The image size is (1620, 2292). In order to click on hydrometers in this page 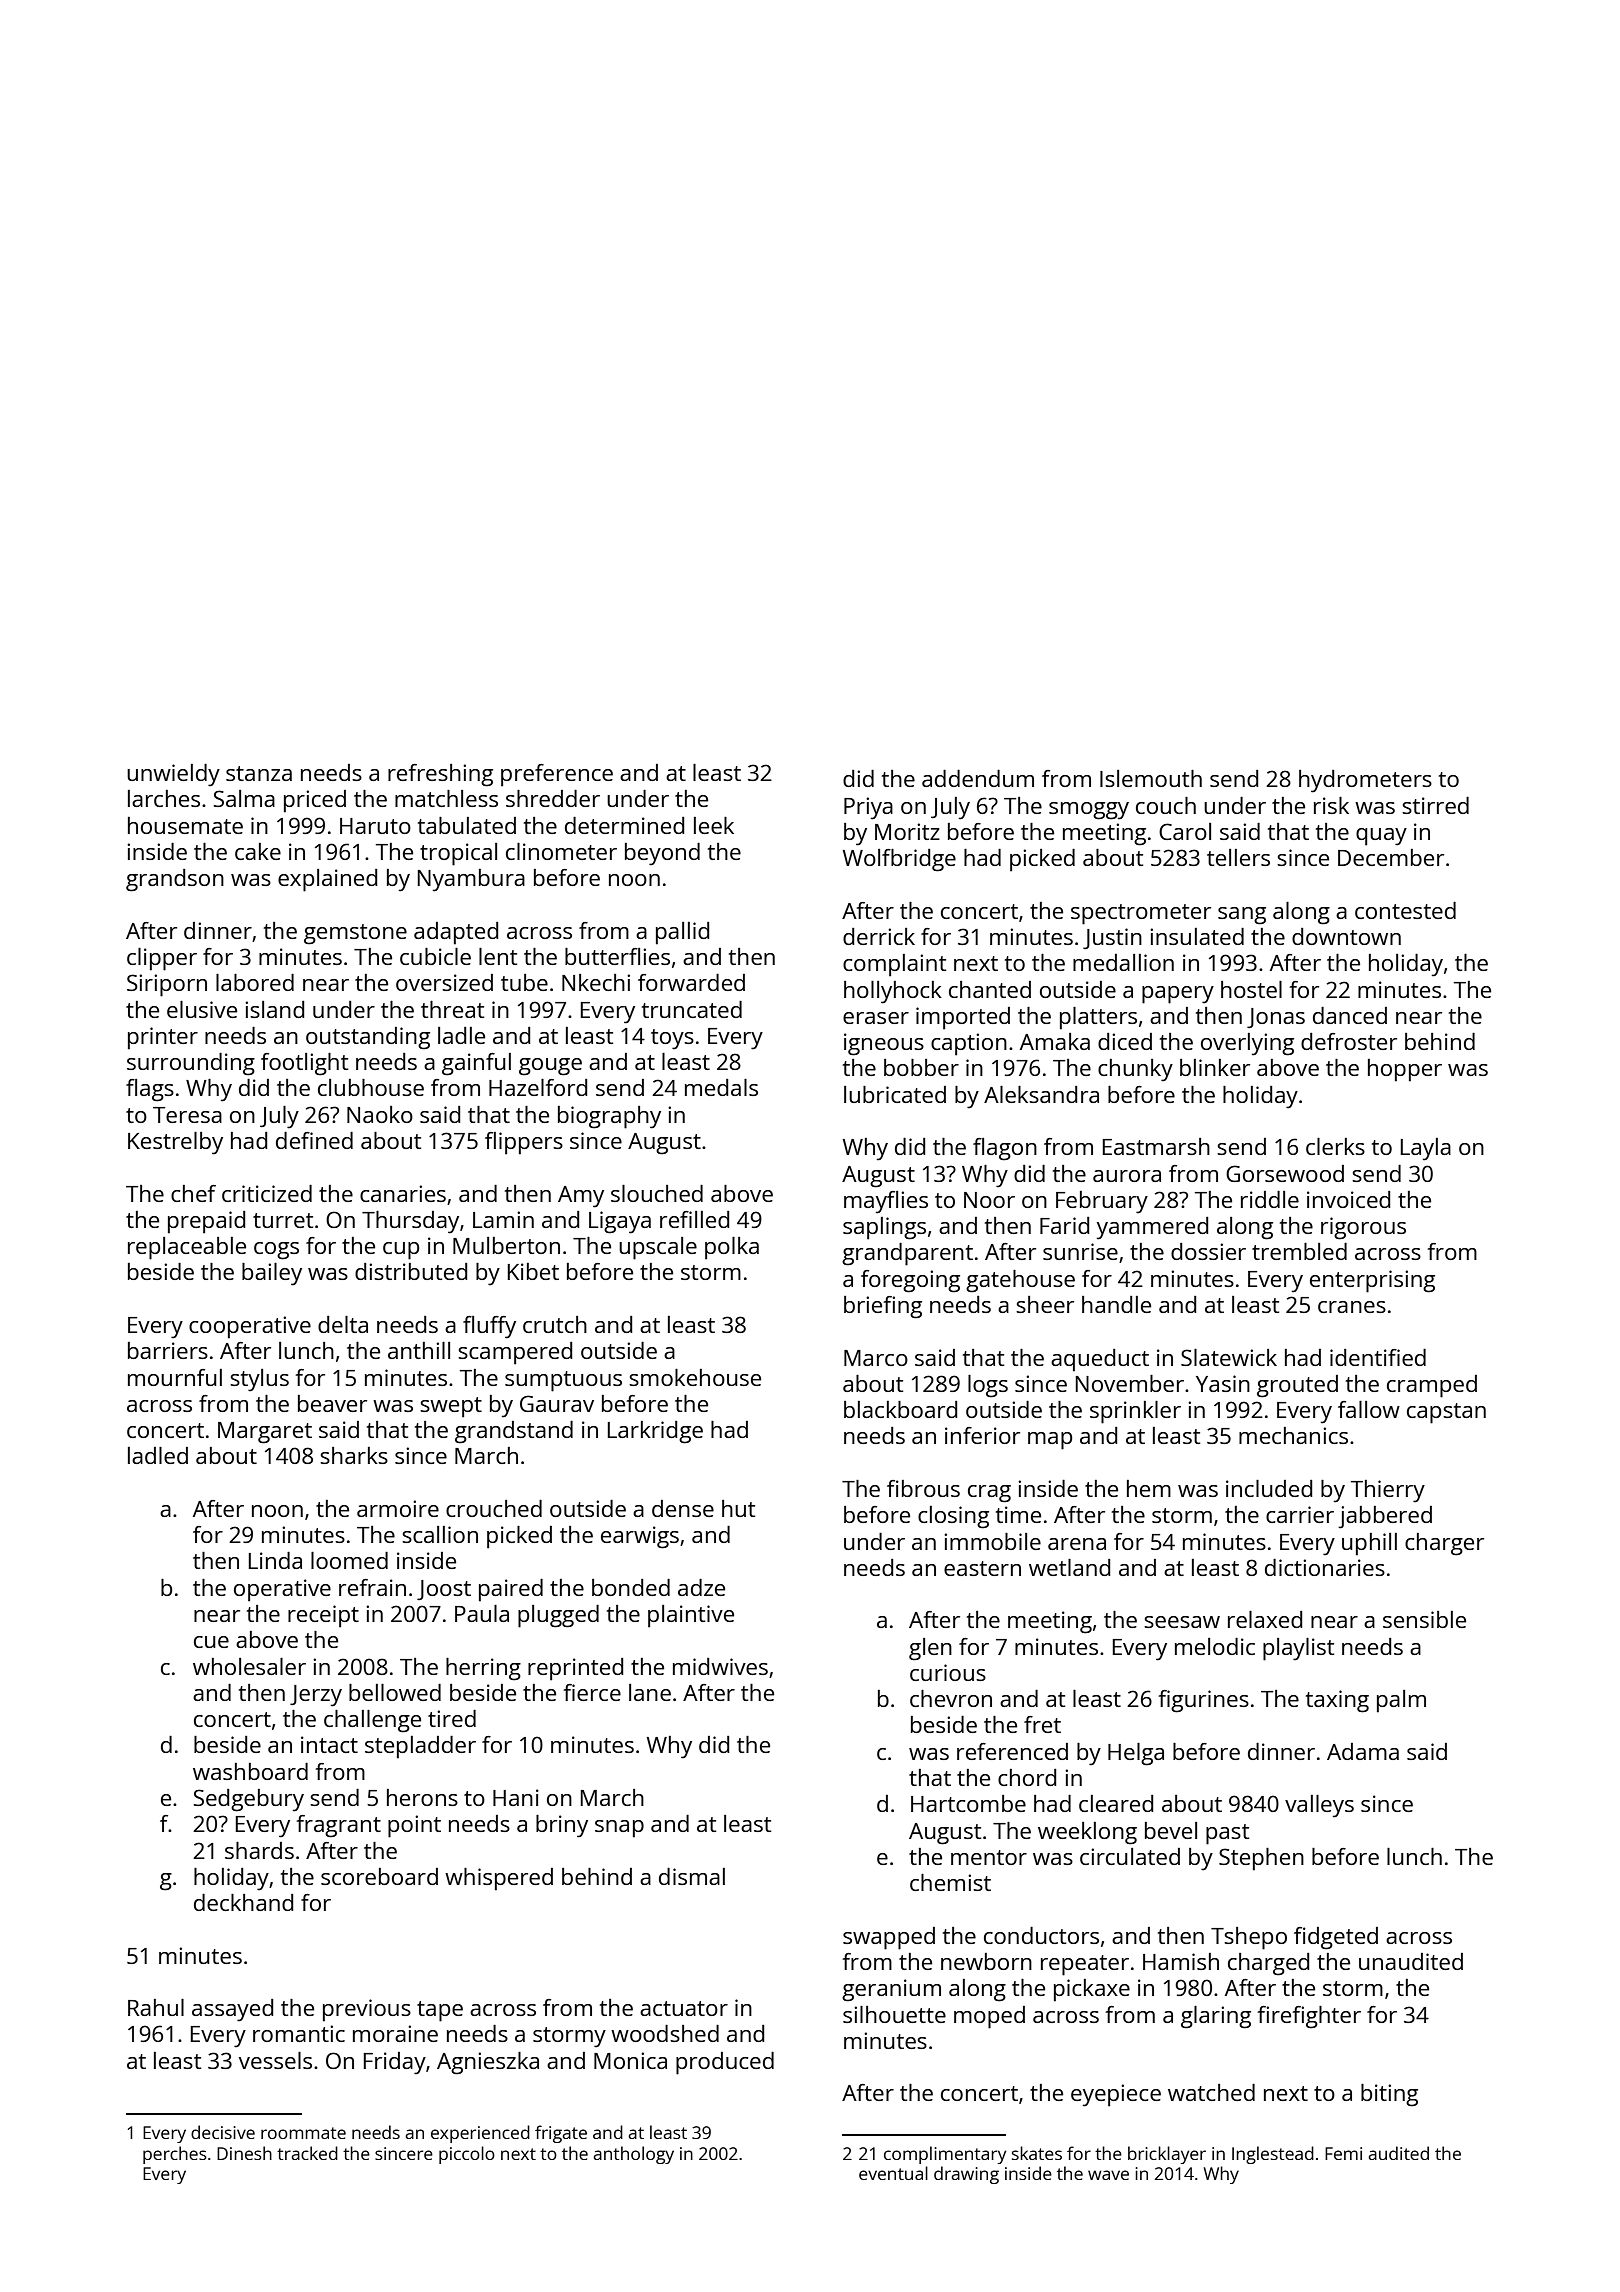, I will do `click(1365, 781)`.
